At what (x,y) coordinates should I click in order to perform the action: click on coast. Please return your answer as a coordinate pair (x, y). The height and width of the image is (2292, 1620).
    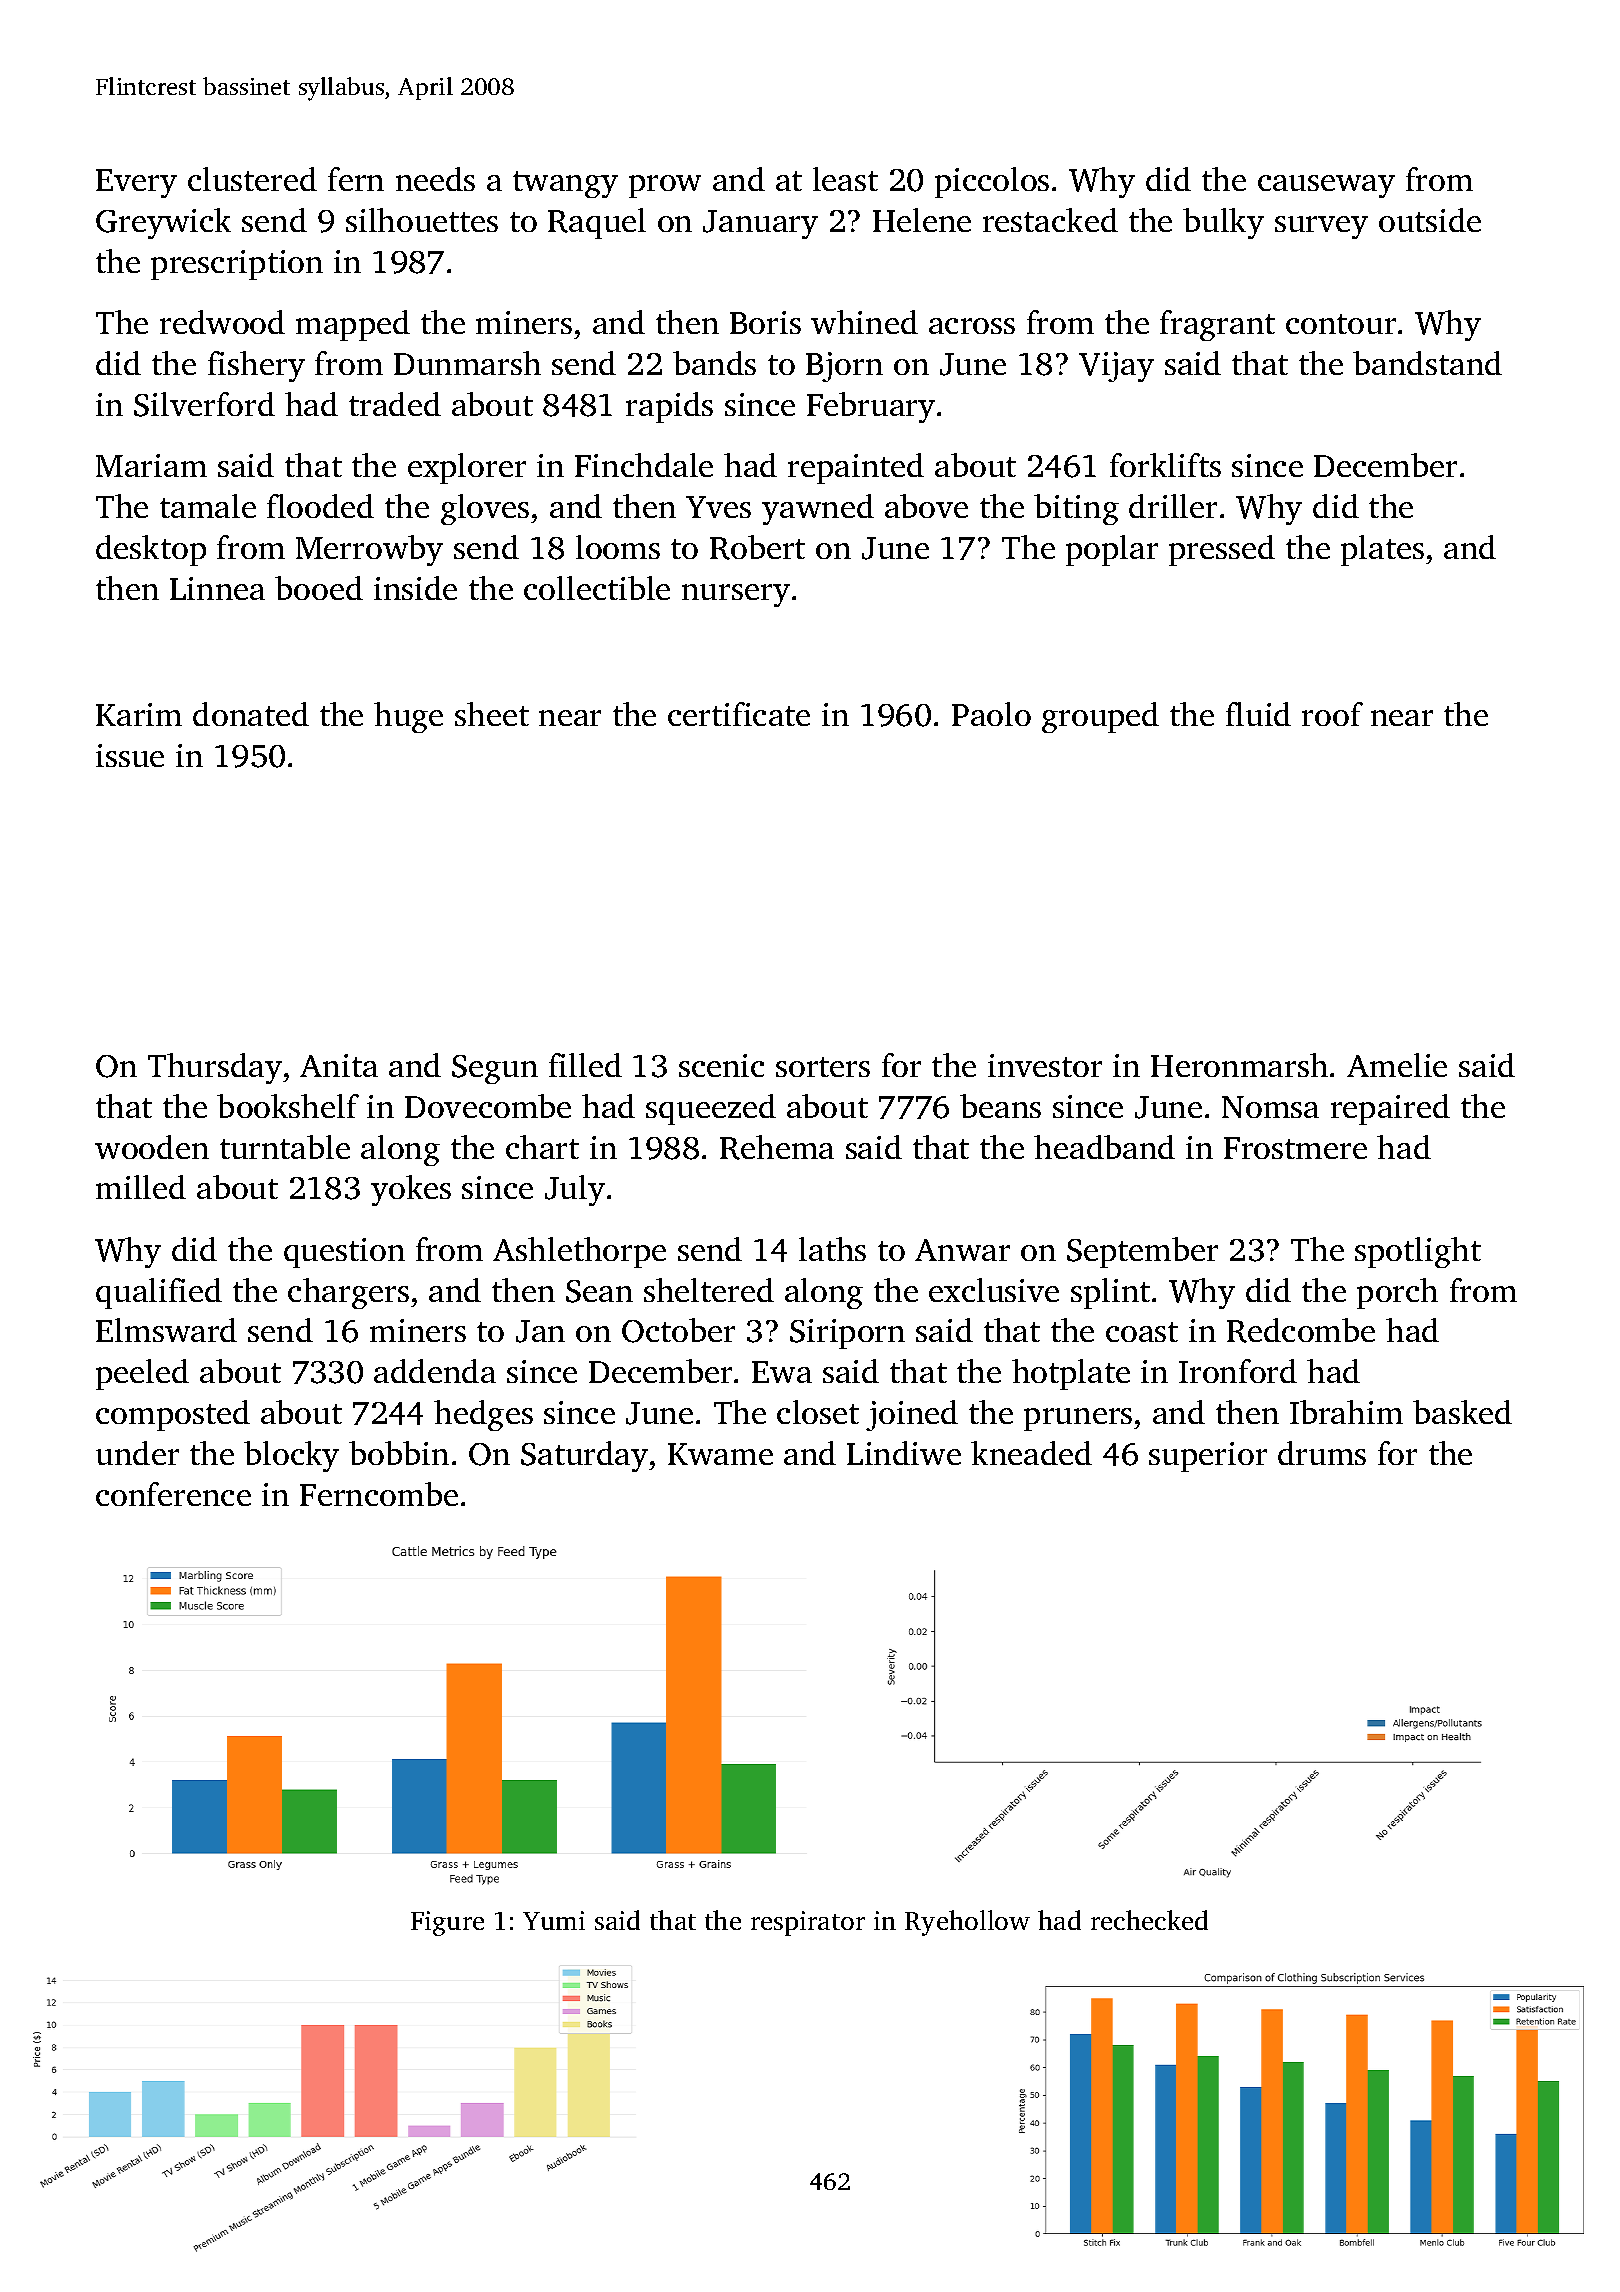
    Looking at the image, I should click on (1142, 1332).
